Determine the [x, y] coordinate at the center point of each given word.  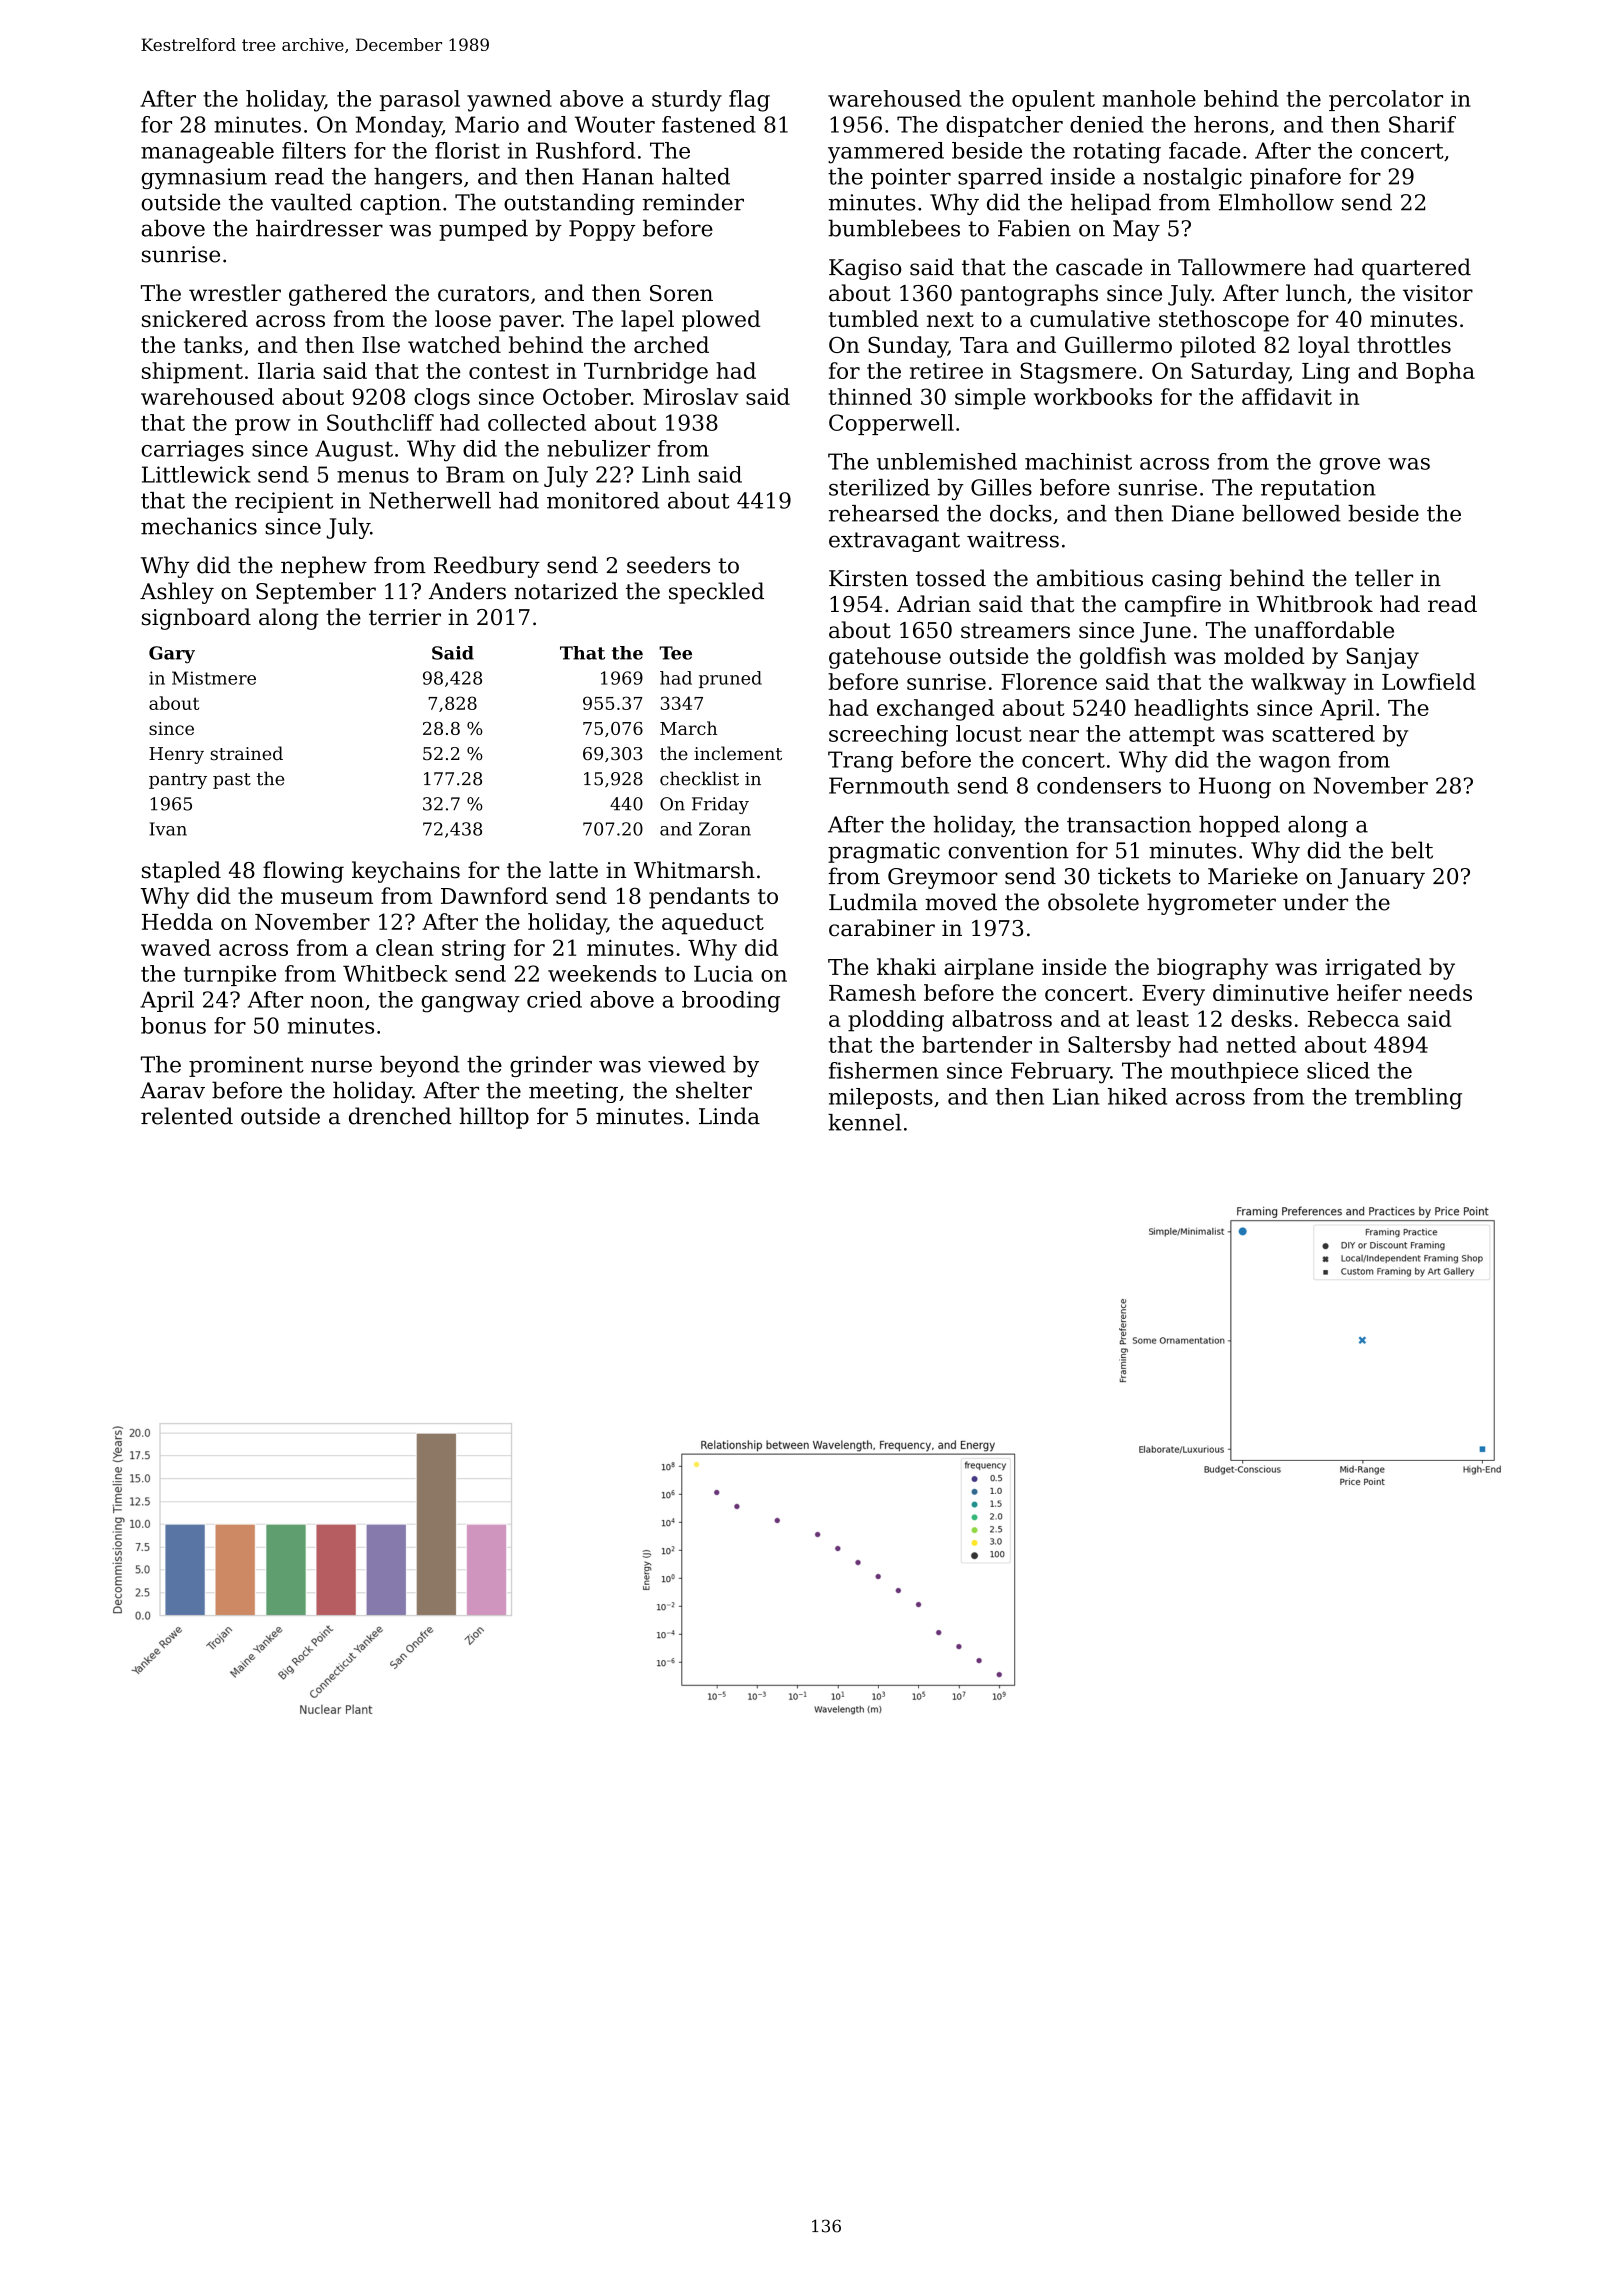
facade [1205, 150]
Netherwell [430, 500]
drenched [400, 1116]
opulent [1053, 100]
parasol [420, 100]
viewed [687, 1064]
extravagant [894, 542]
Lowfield [1429, 681]
